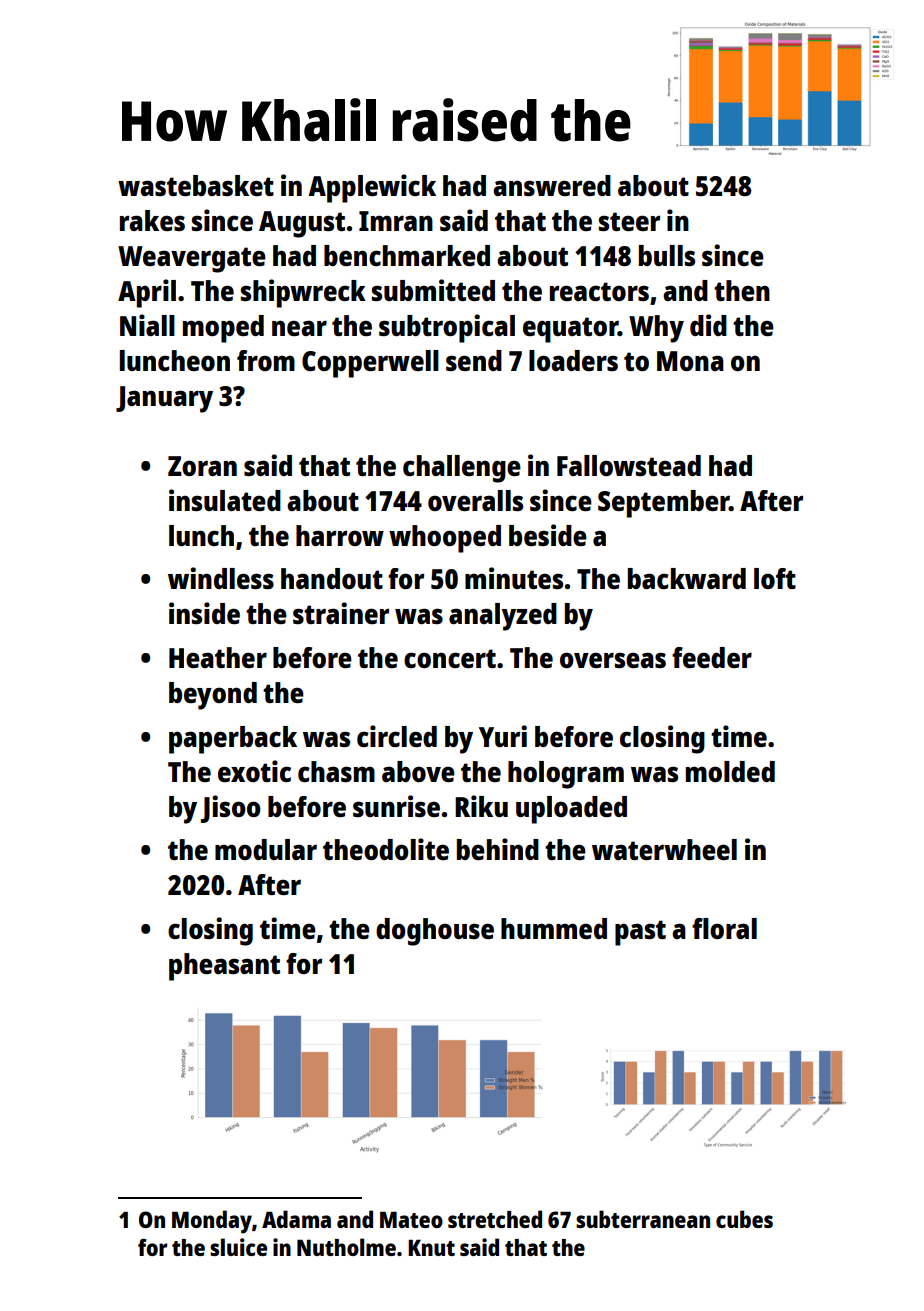 This page has width=924, height=1311. I want to click on Applewick, so click(372, 188).
